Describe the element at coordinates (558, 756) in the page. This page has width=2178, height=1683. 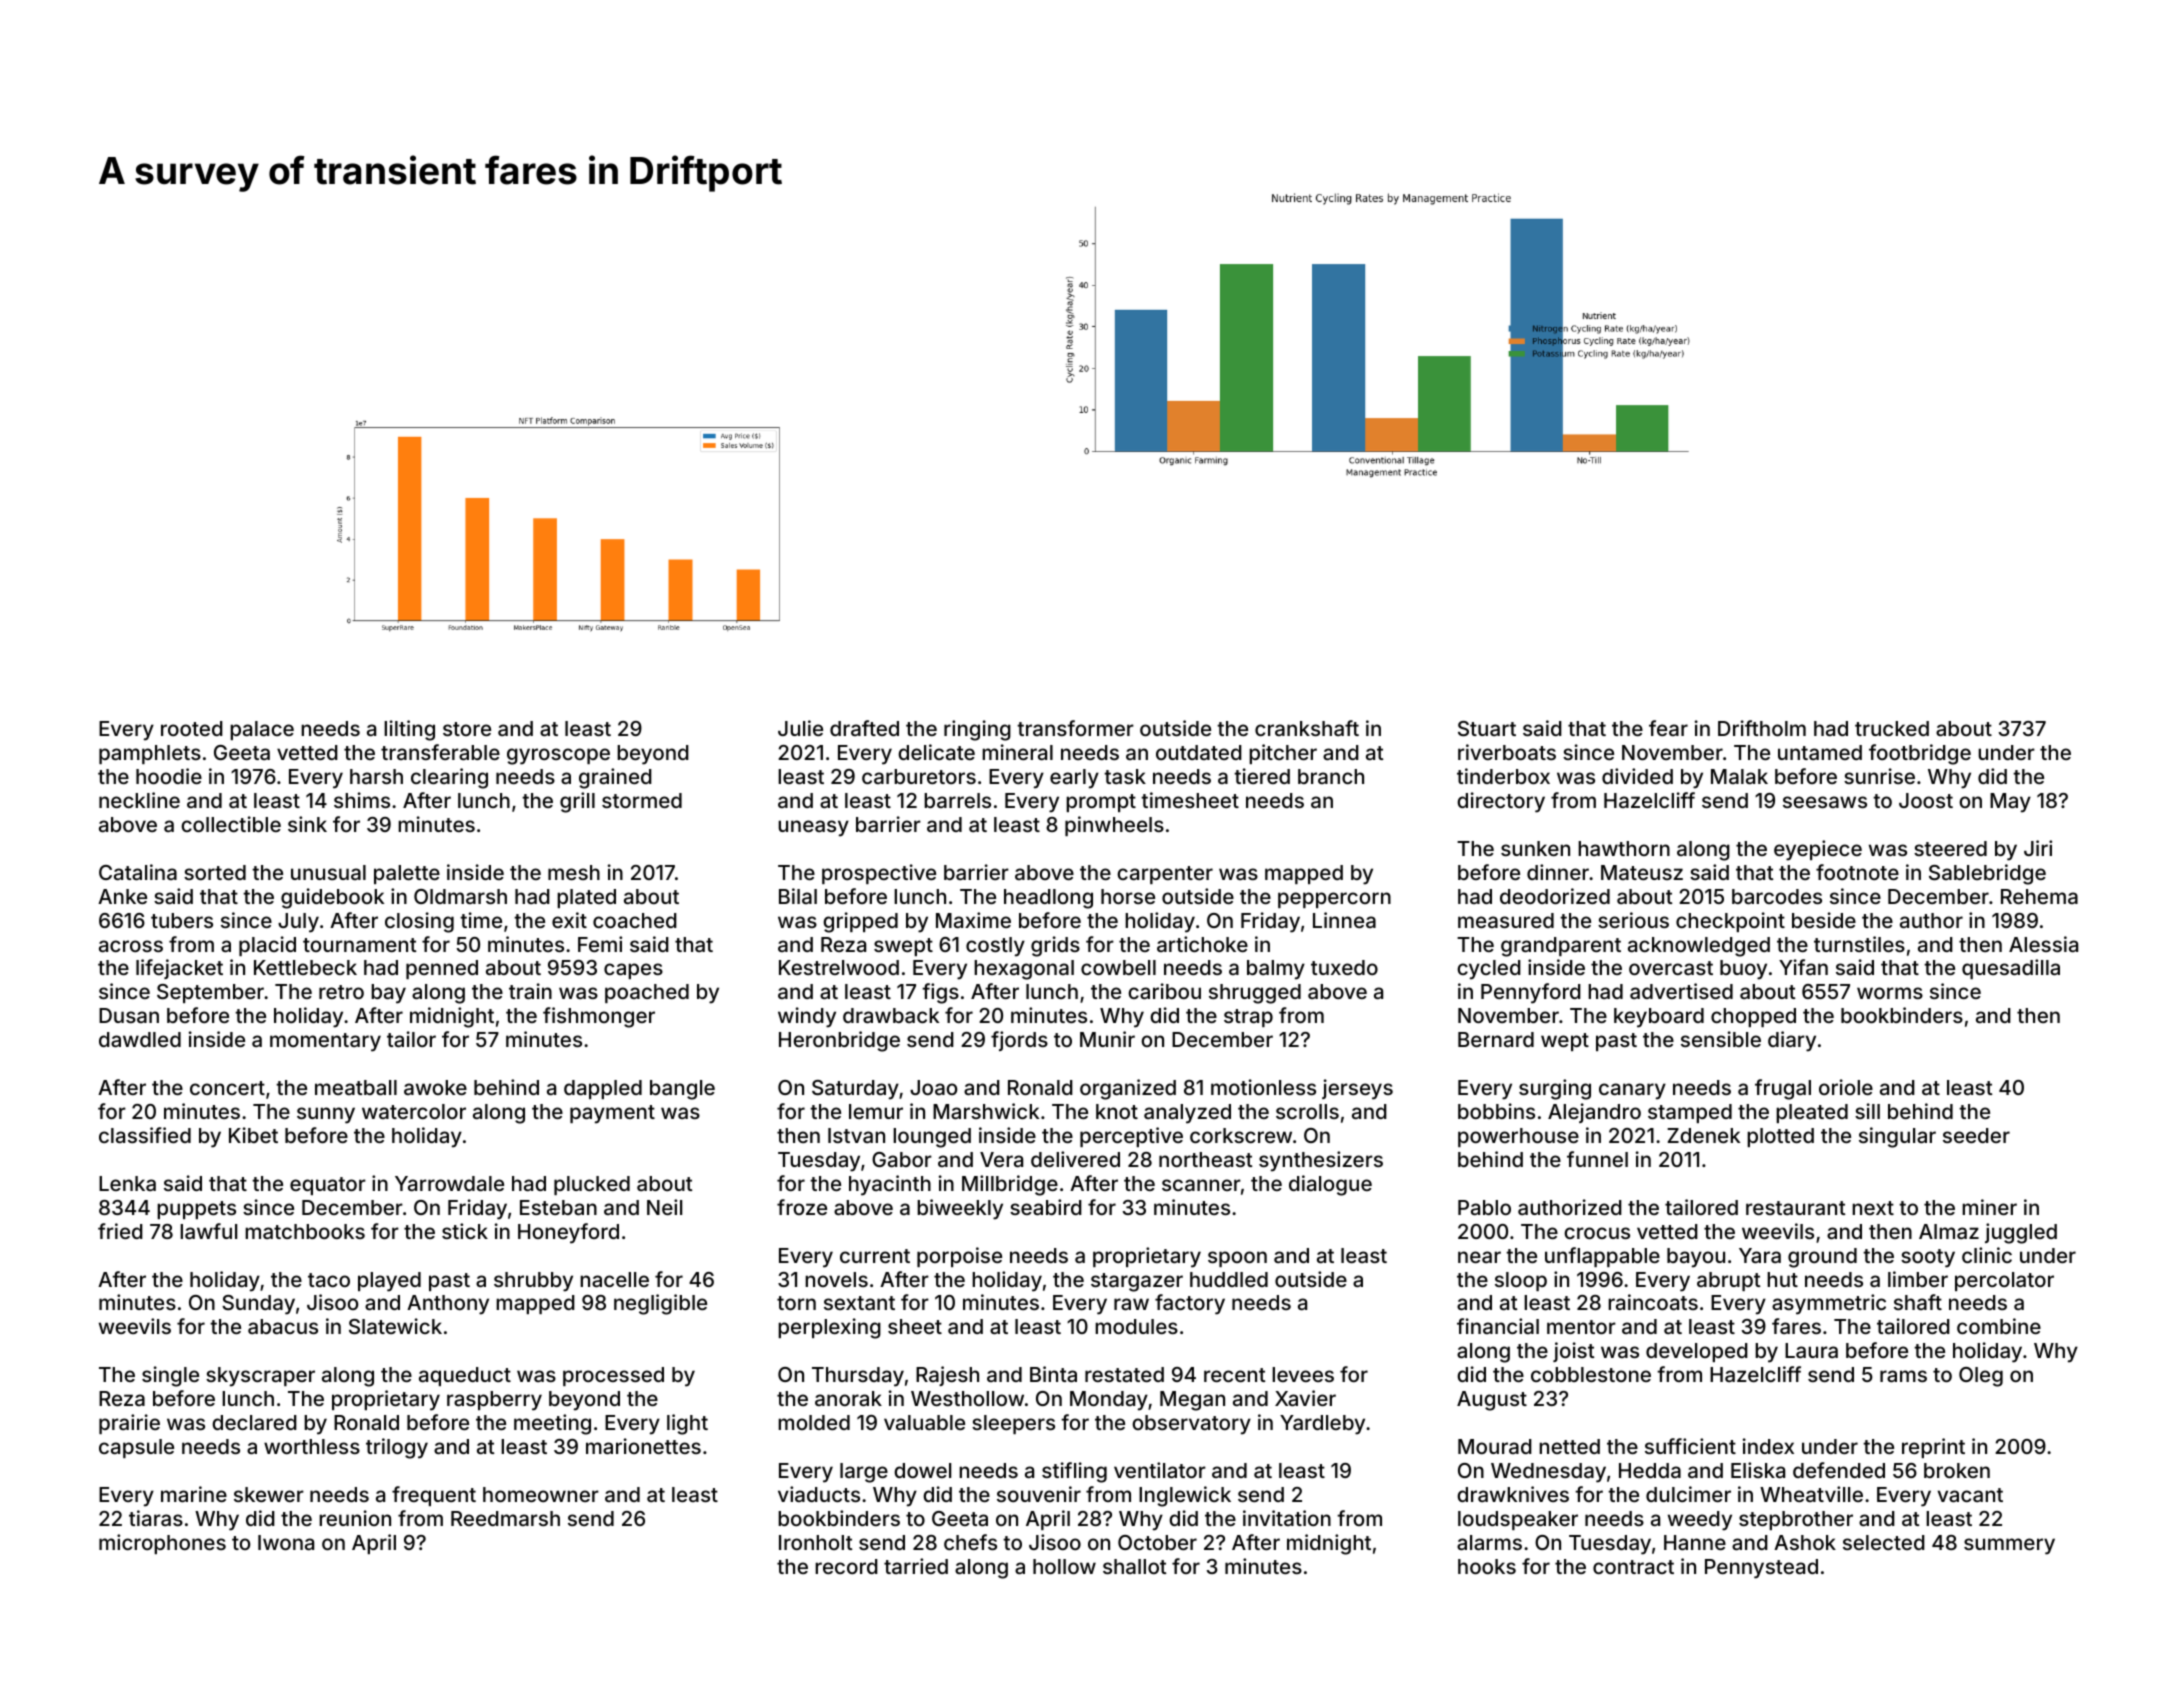
I see `gyroscope` at that location.
